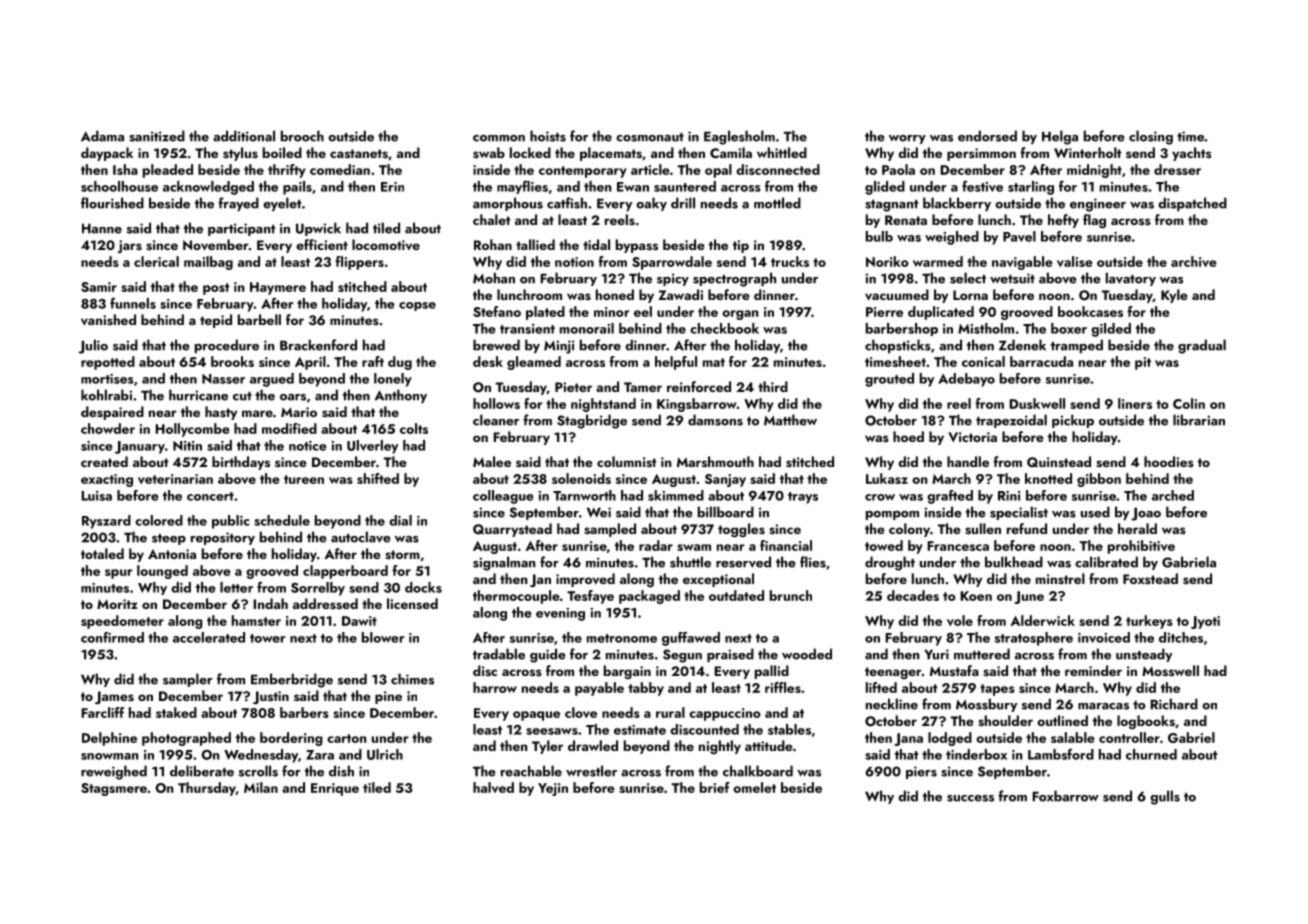  What do you see at coordinates (261, 756) in the image?
I see `Wednesday` at bounding box center [261, 756].
